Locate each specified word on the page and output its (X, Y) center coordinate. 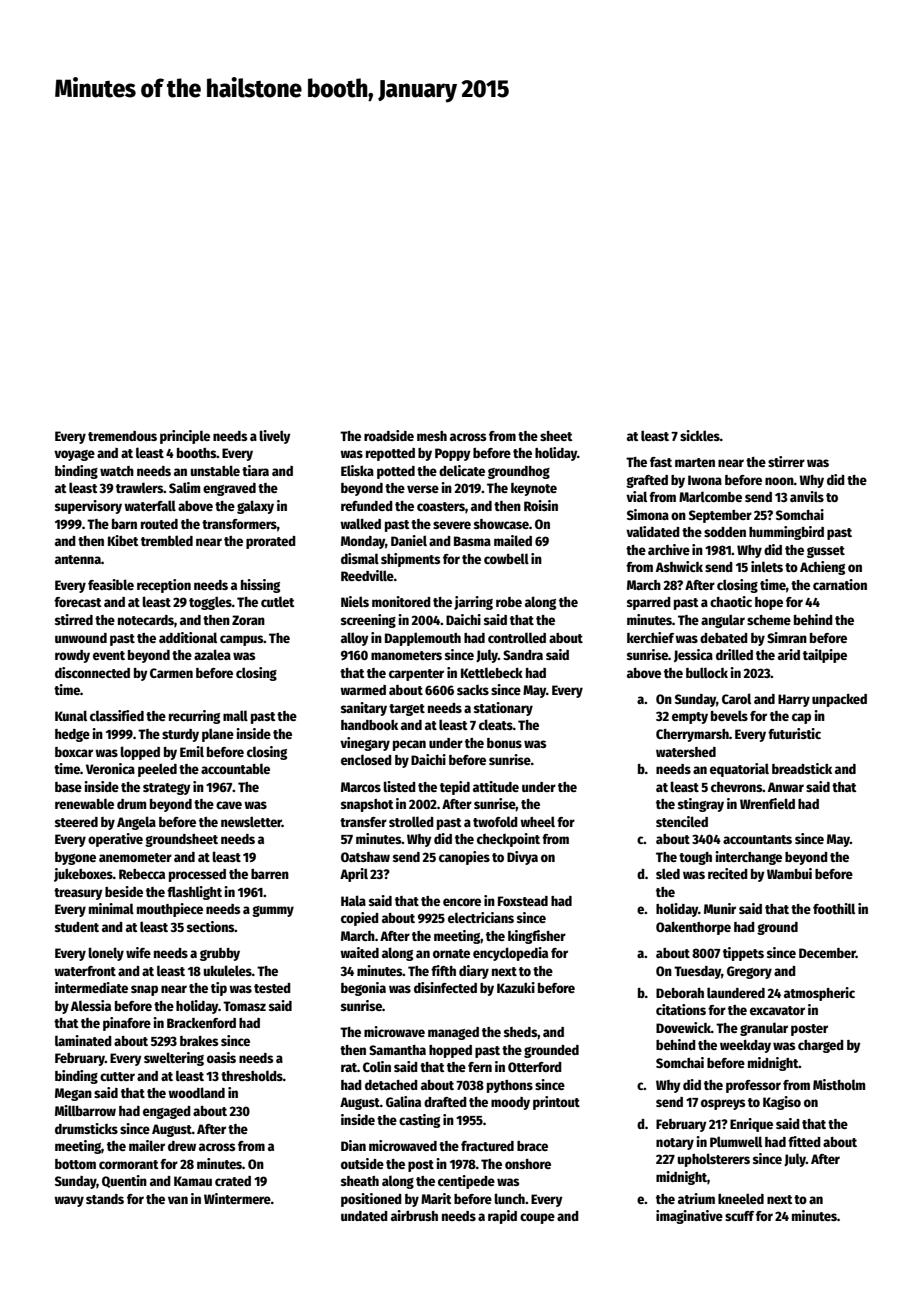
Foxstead (523, 901)
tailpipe (825, 656)
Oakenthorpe (693, 928)
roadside (389, 435)
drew (182, 1146)
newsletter (251, 821)
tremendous (122, 436)
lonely (106, 954)
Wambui (789, 873)
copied (360, 919)
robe (509, 602)
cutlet (278, 601)
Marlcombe (710, 496)
